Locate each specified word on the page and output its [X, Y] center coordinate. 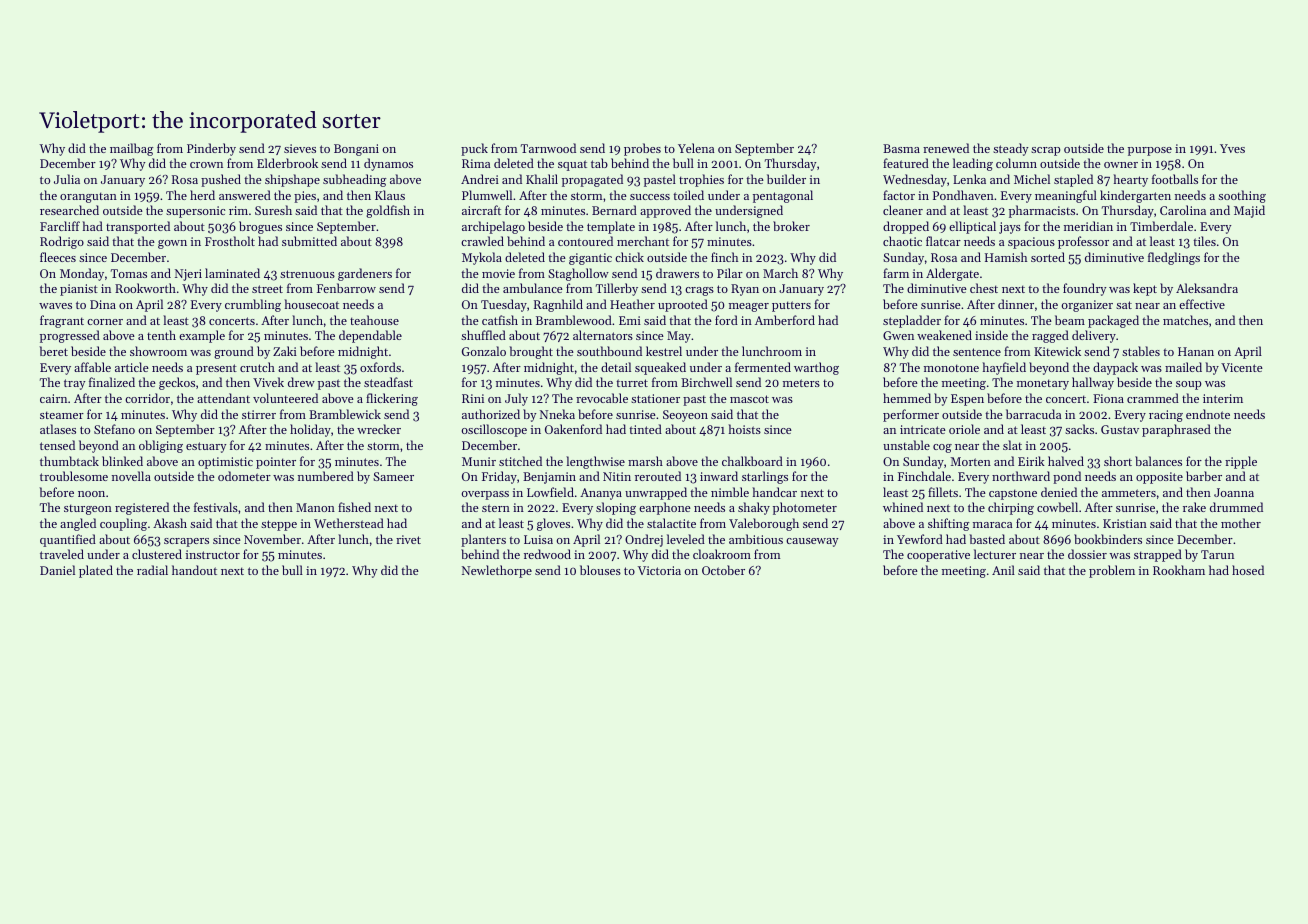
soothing [1242, 196]
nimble [730, 492]
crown [206, 165]
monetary [1043, 384]
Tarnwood [548, 148]
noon [91, 494]
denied [1059, 492]
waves [55, 306]
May [679, 337]
